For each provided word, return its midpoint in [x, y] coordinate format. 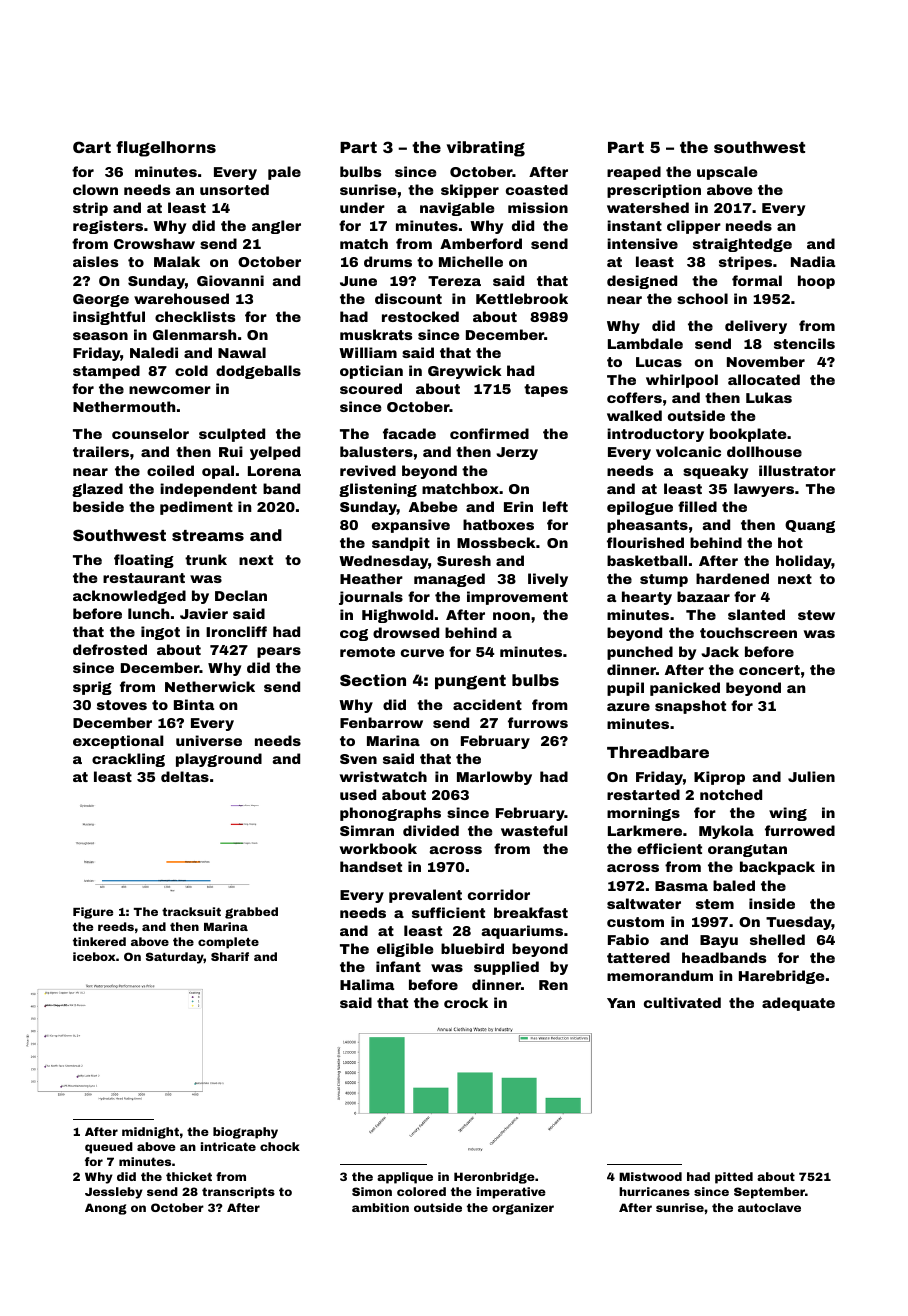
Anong [106, 1209]
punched [640, 653]
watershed [648, 207]
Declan [241, 595]
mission [538, 207]
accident [487, 704]
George [101, 300]
